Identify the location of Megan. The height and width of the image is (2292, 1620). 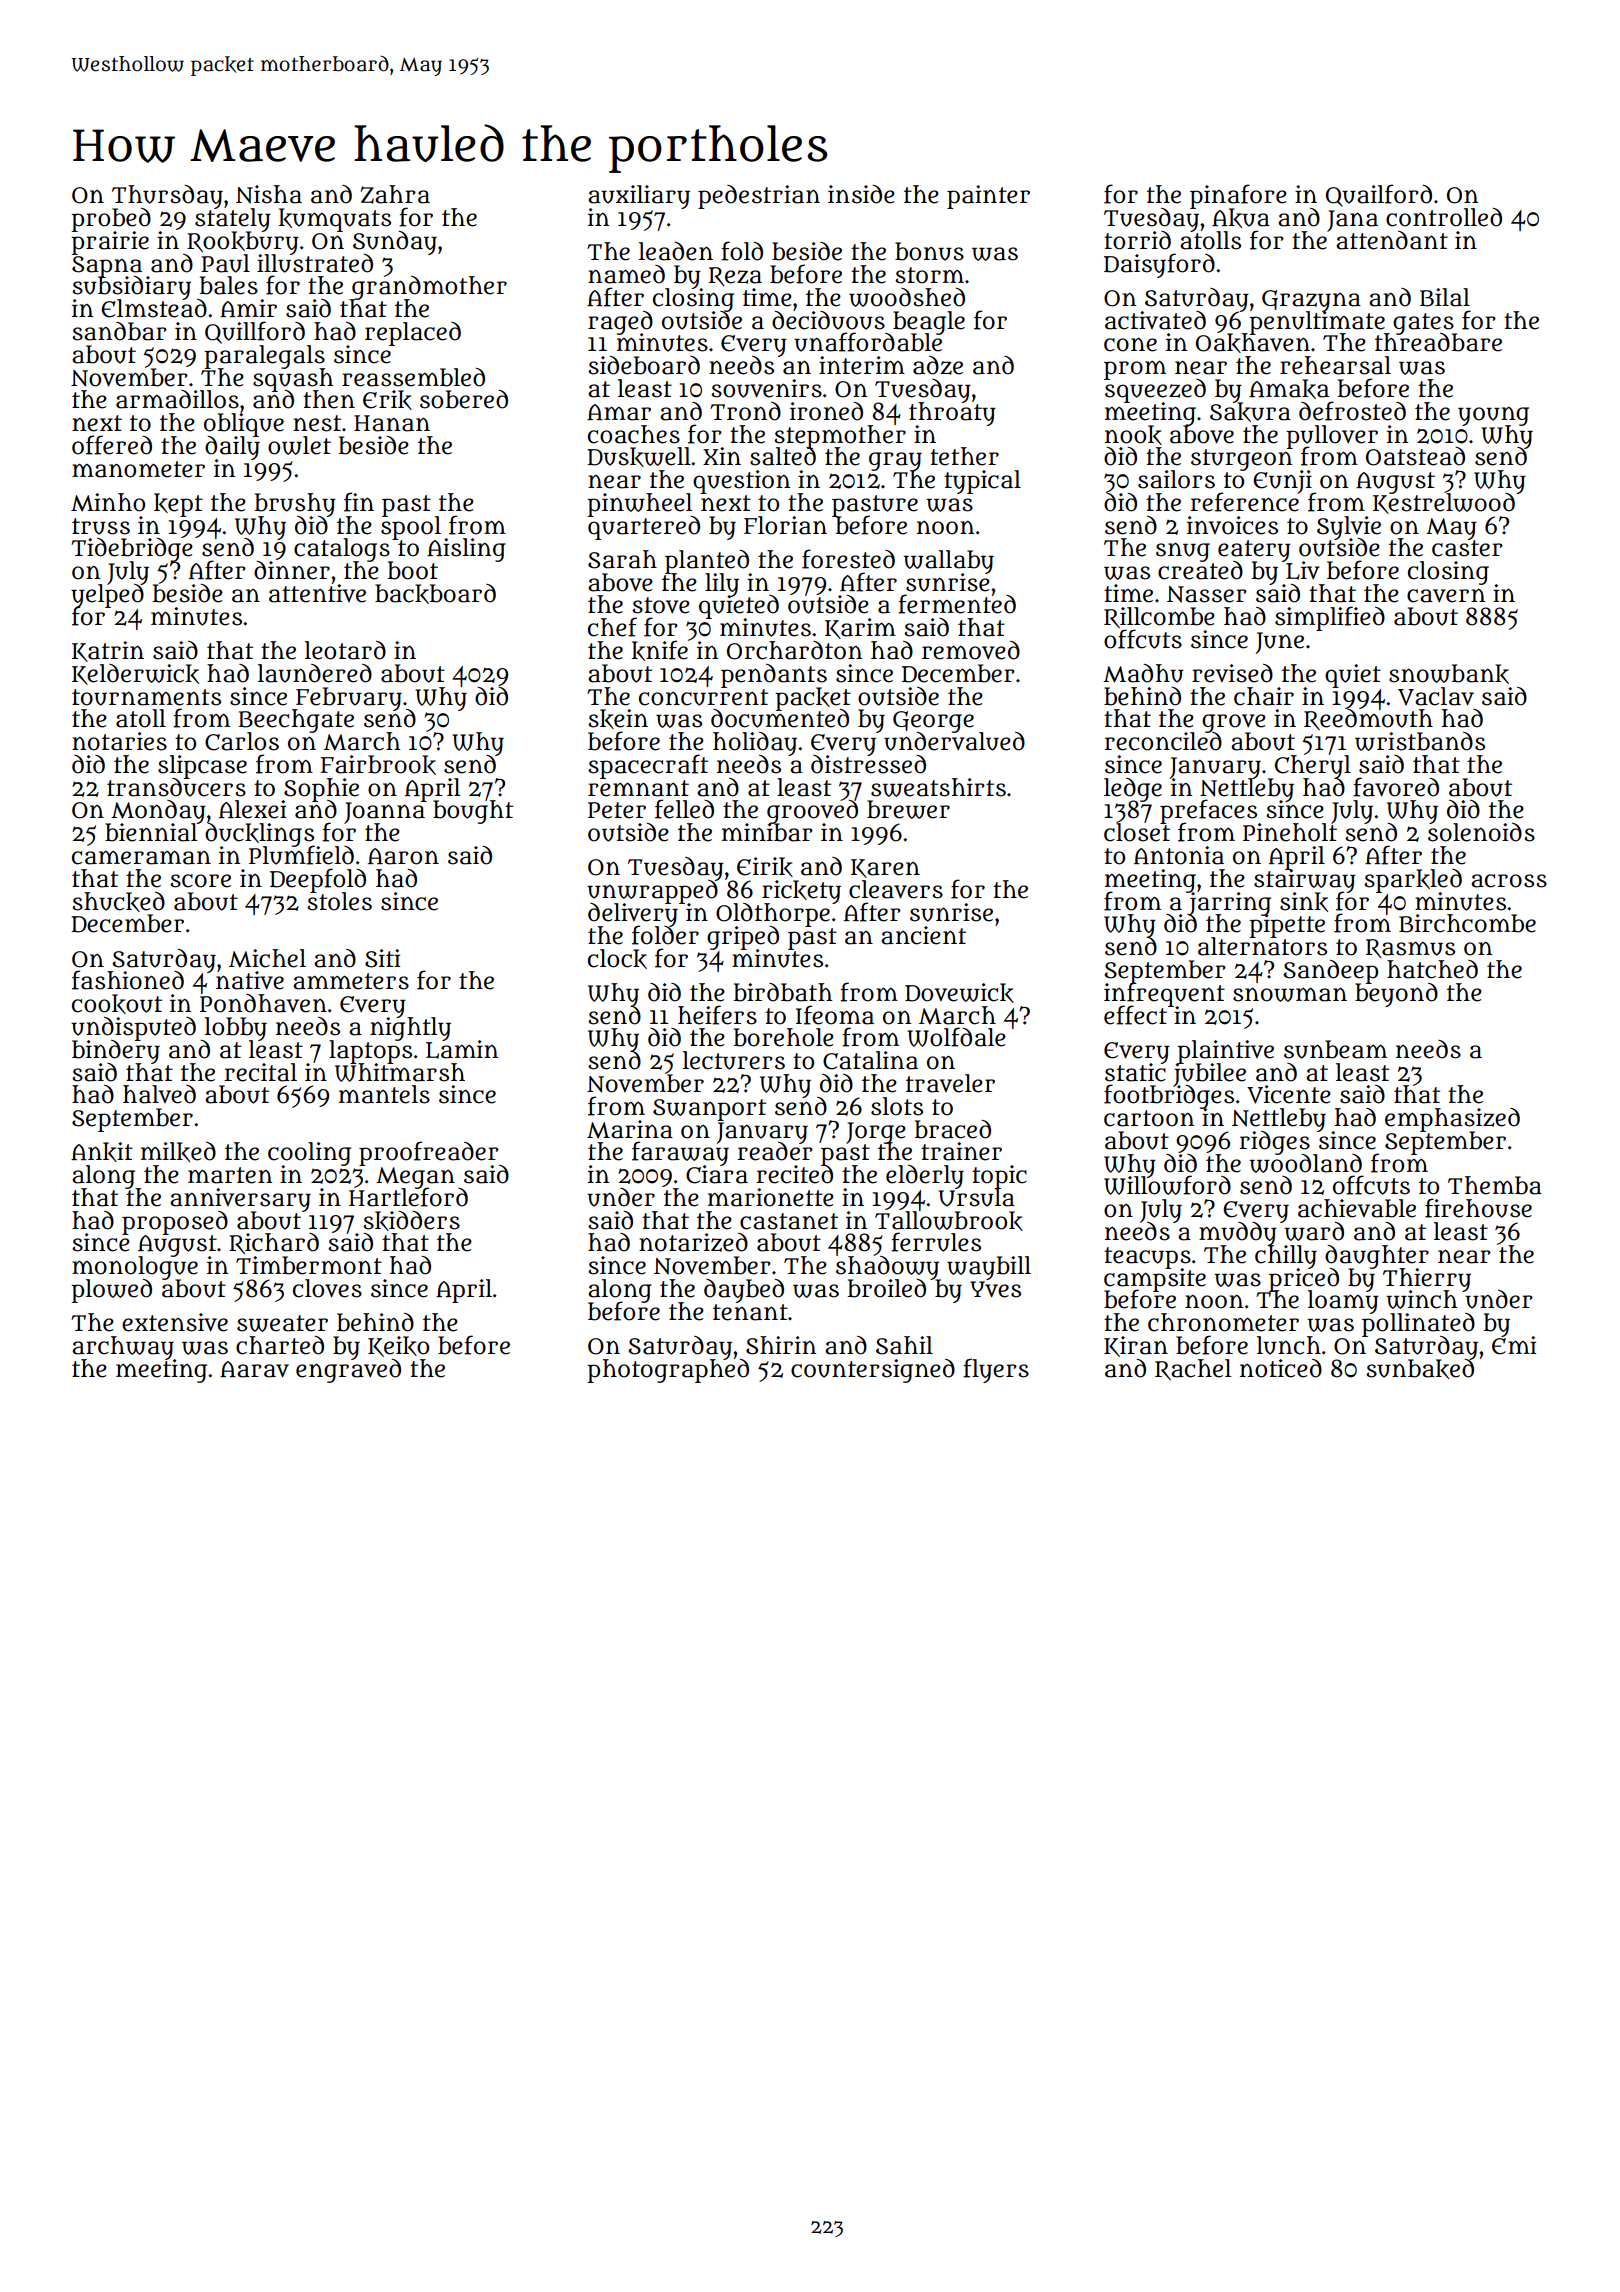
(415, 1177).
